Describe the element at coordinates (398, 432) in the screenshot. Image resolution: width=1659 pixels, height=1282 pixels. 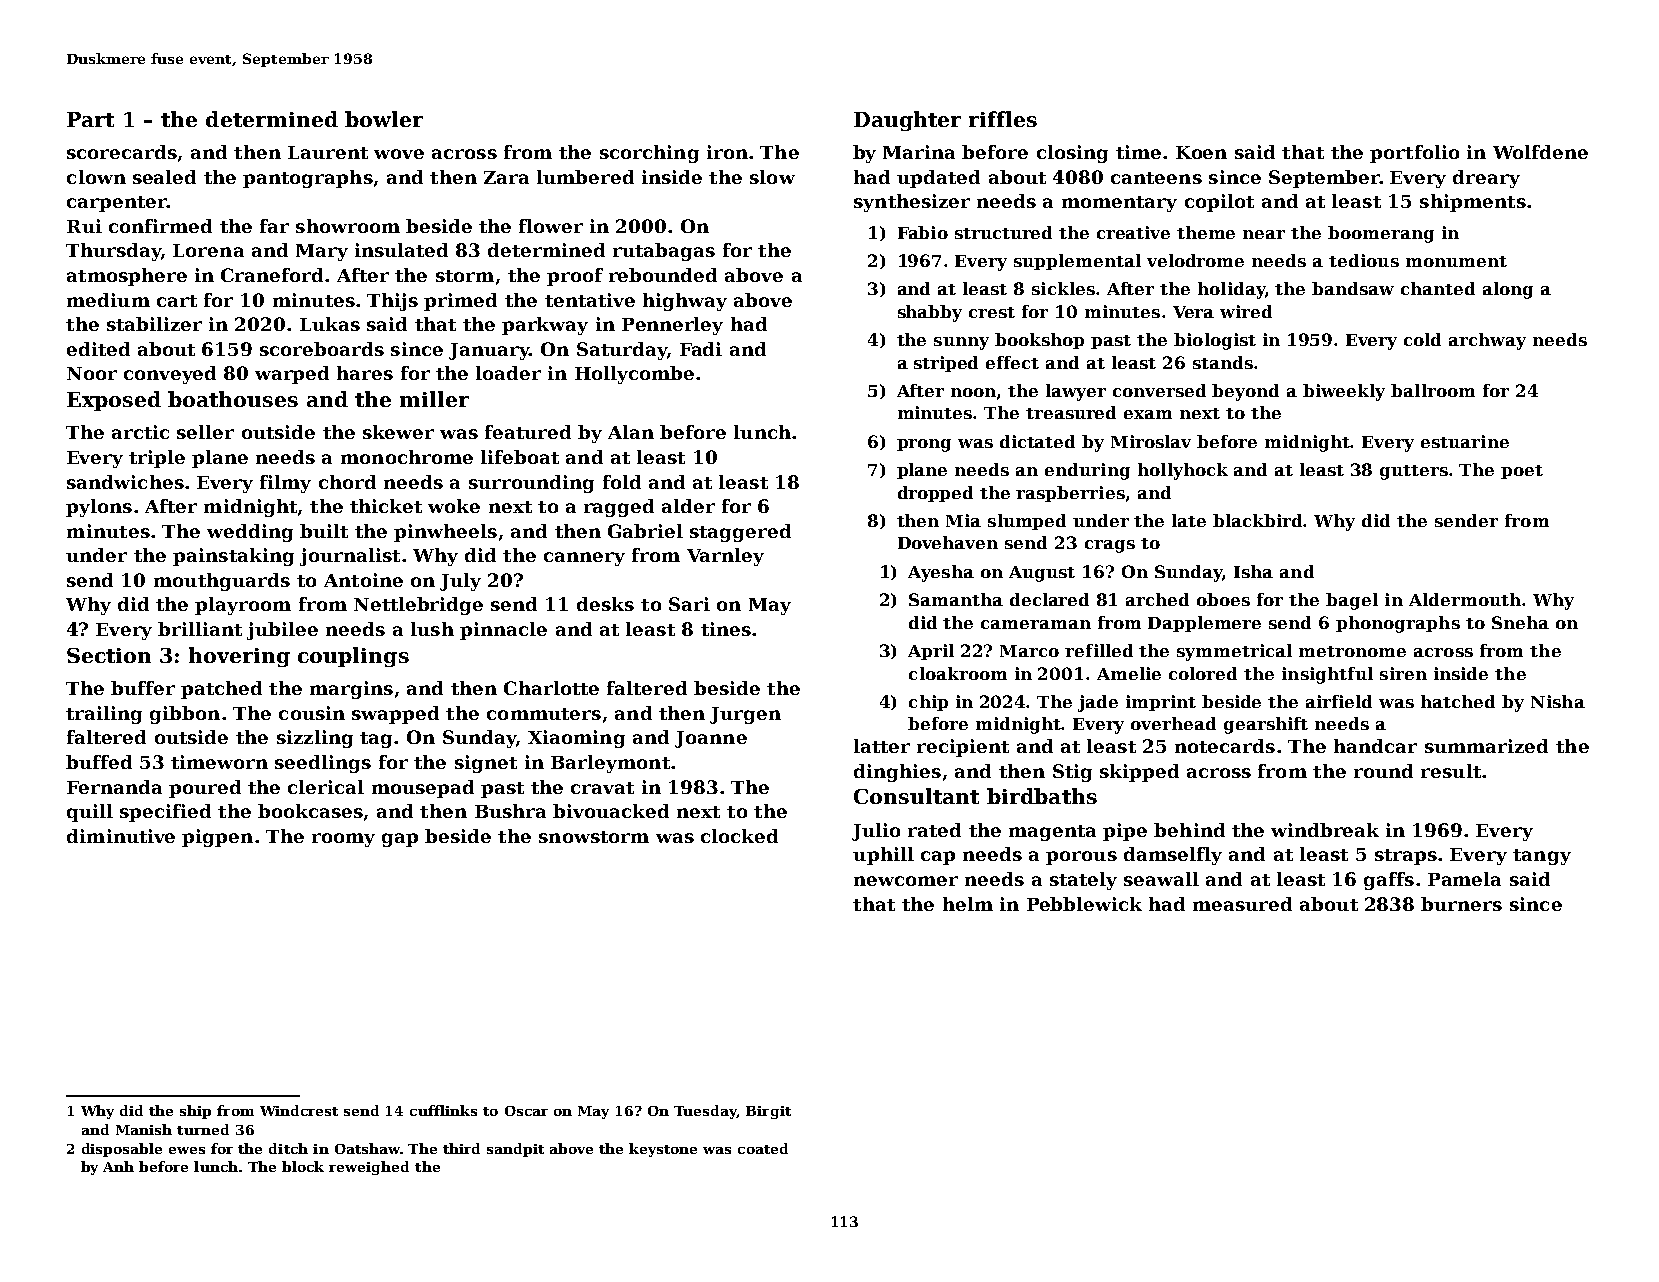
I see `skewer` at that location.
